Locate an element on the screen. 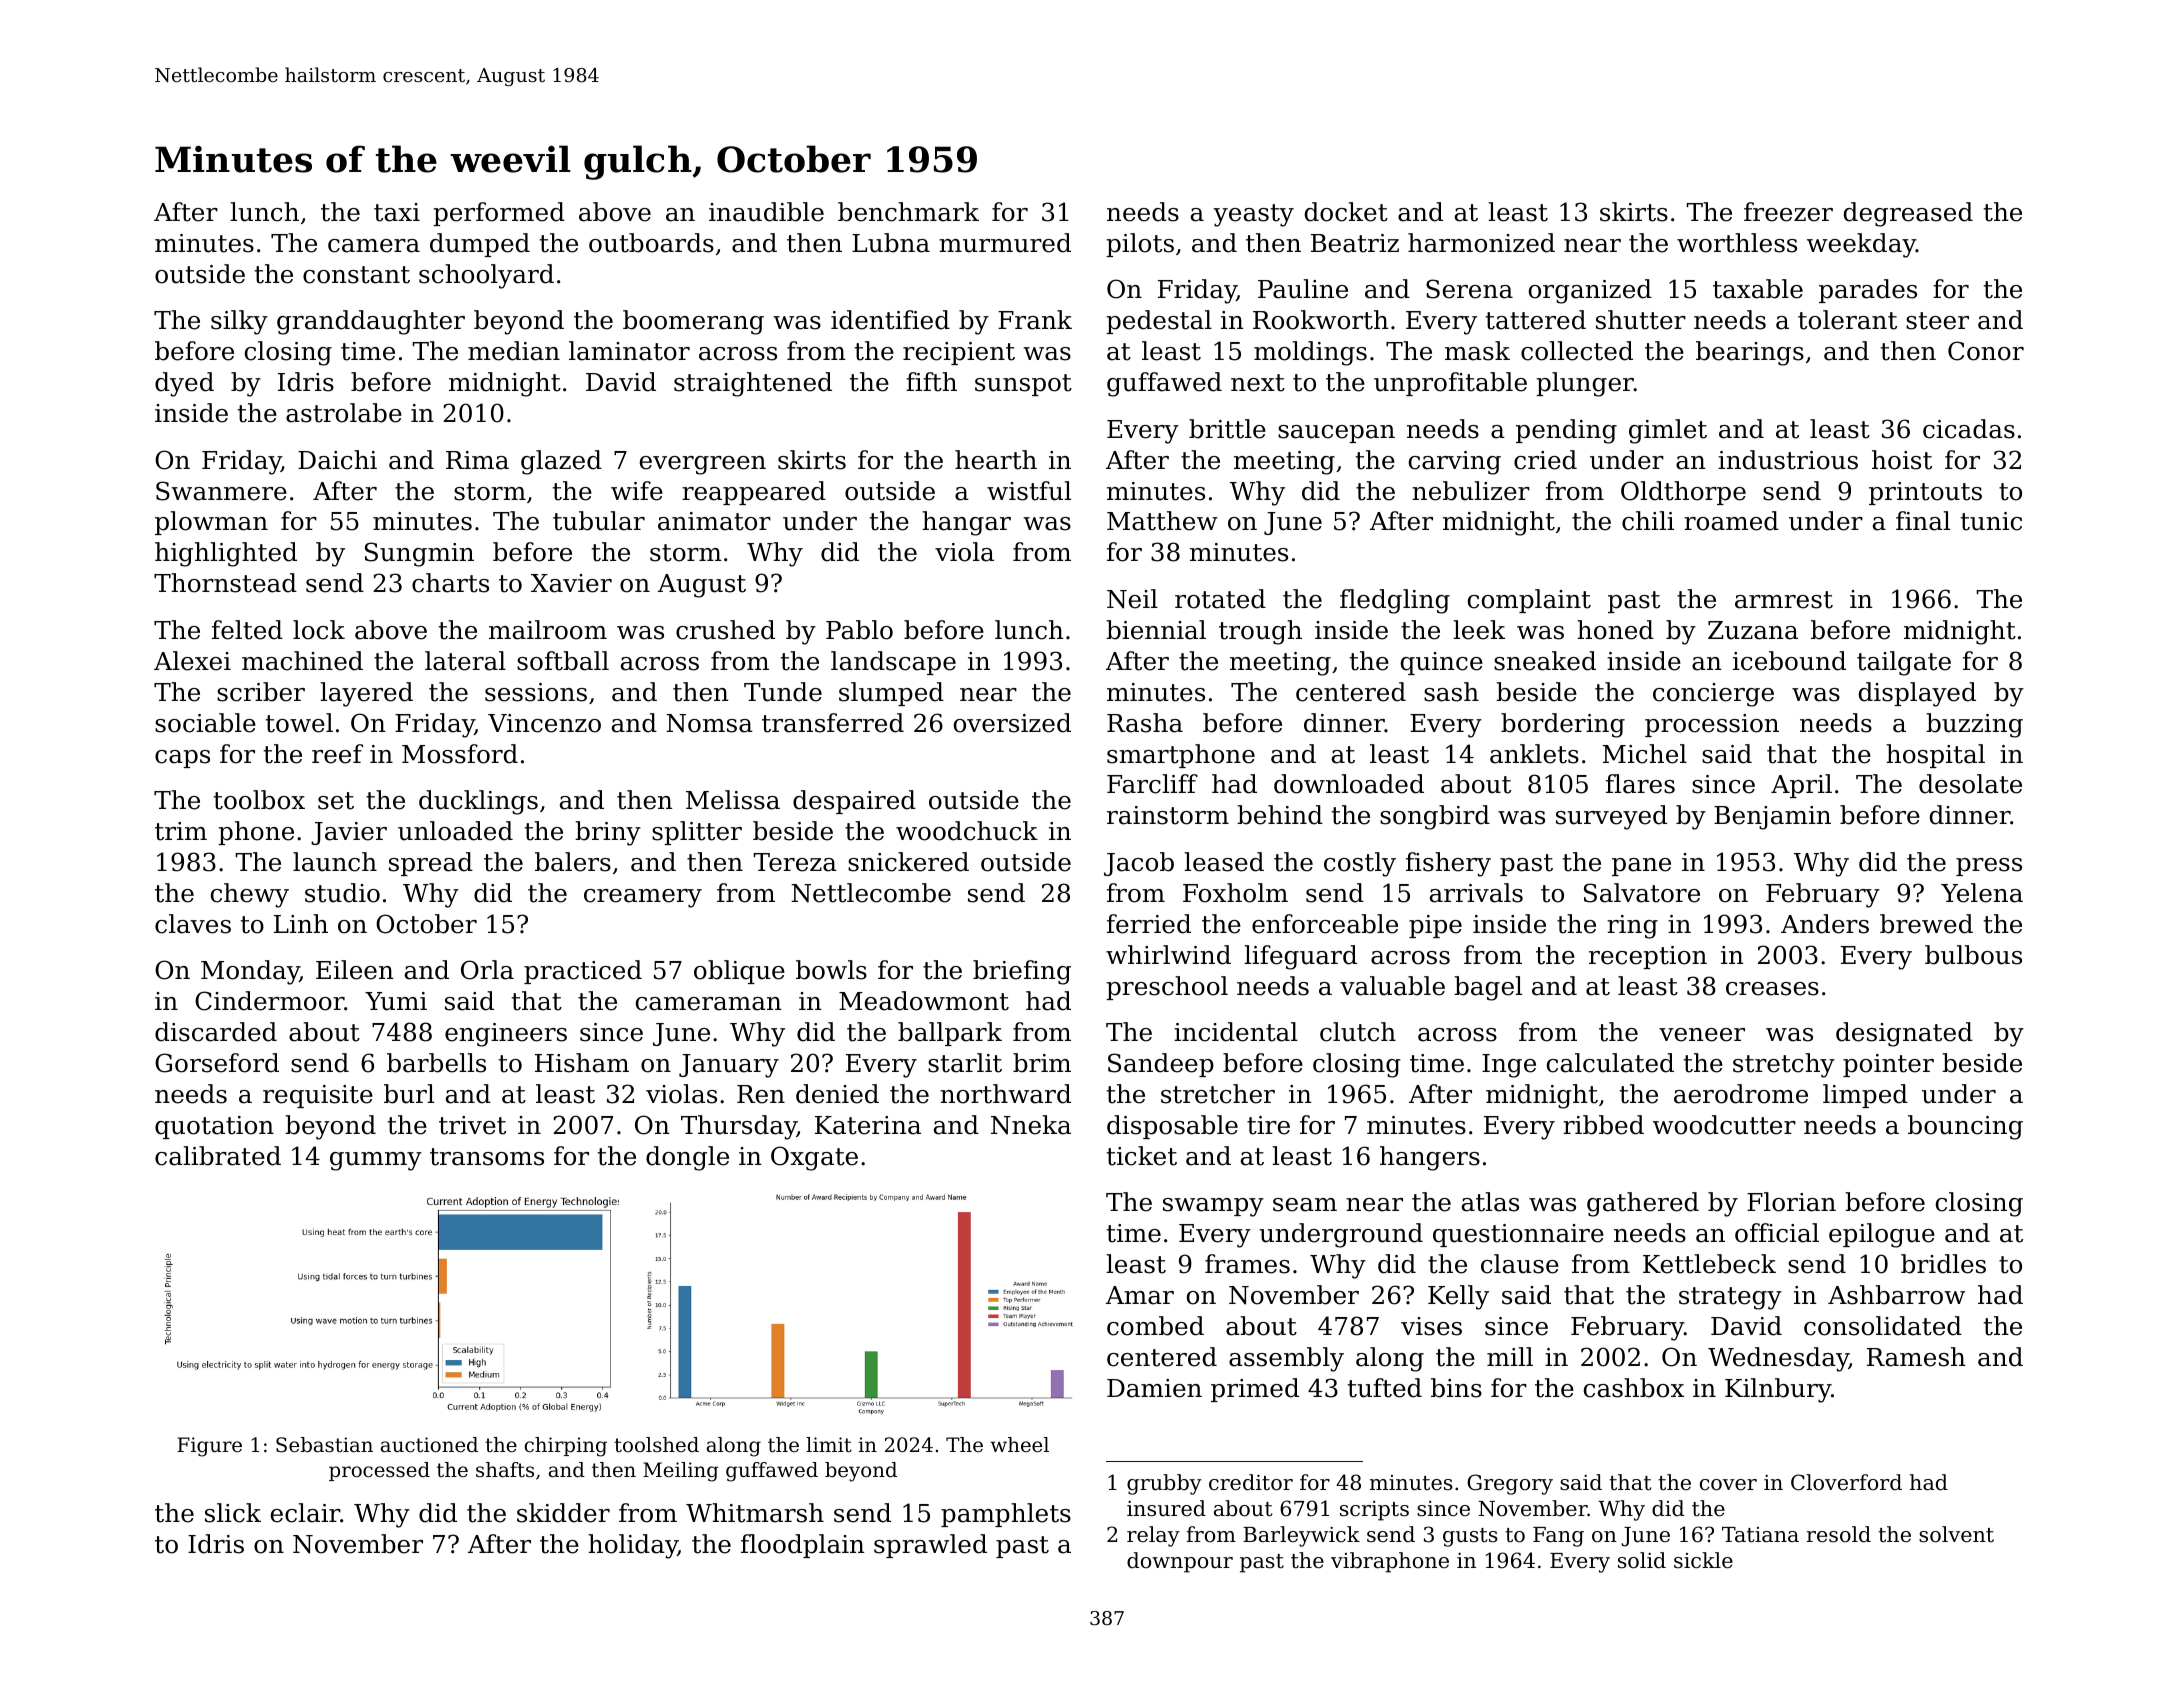 The width and height of the screenshot is (2178, 1683). eclair is located at coordinates (305, 1513).
